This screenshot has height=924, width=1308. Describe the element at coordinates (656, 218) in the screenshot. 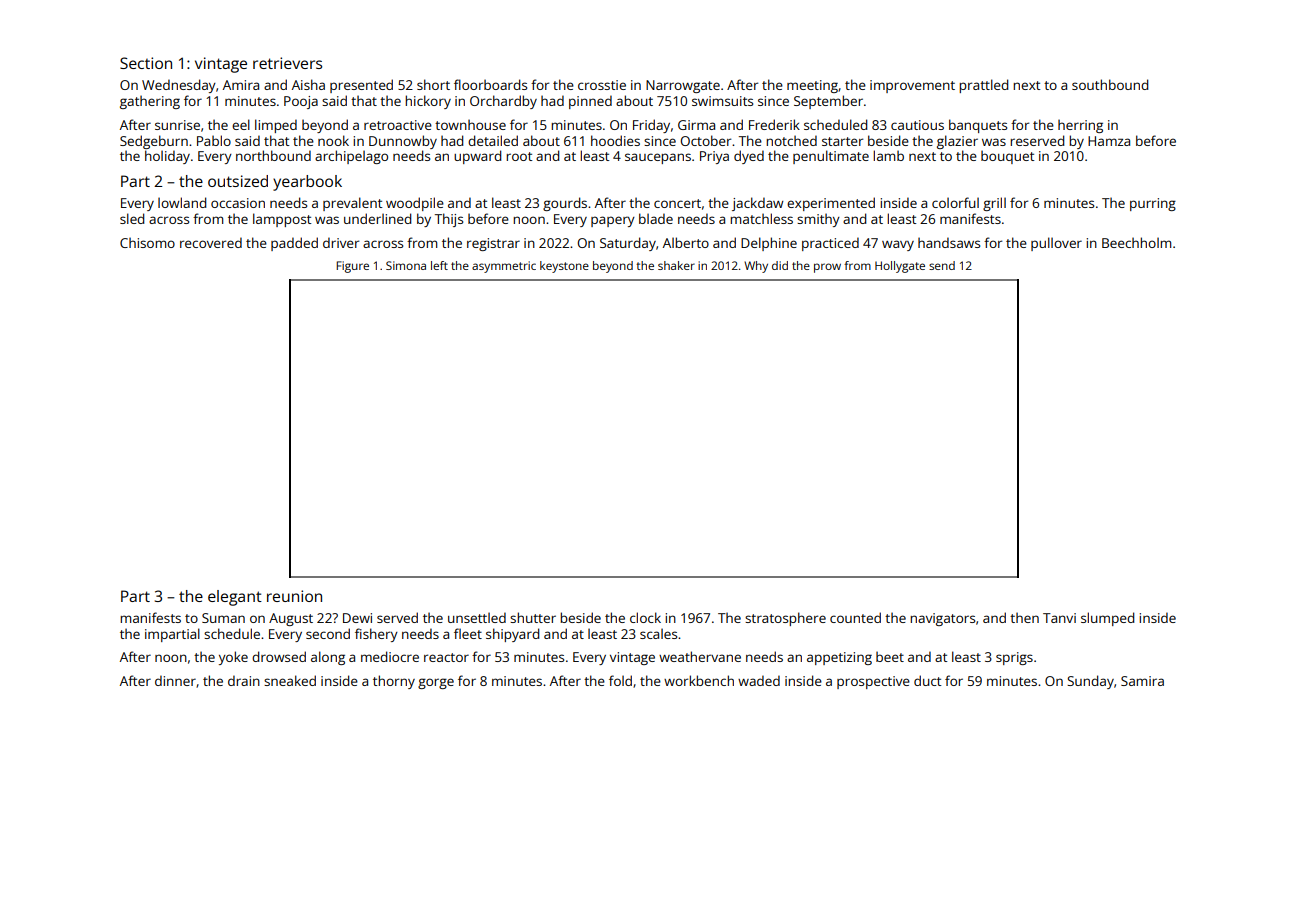

I see `blade` at that location.
